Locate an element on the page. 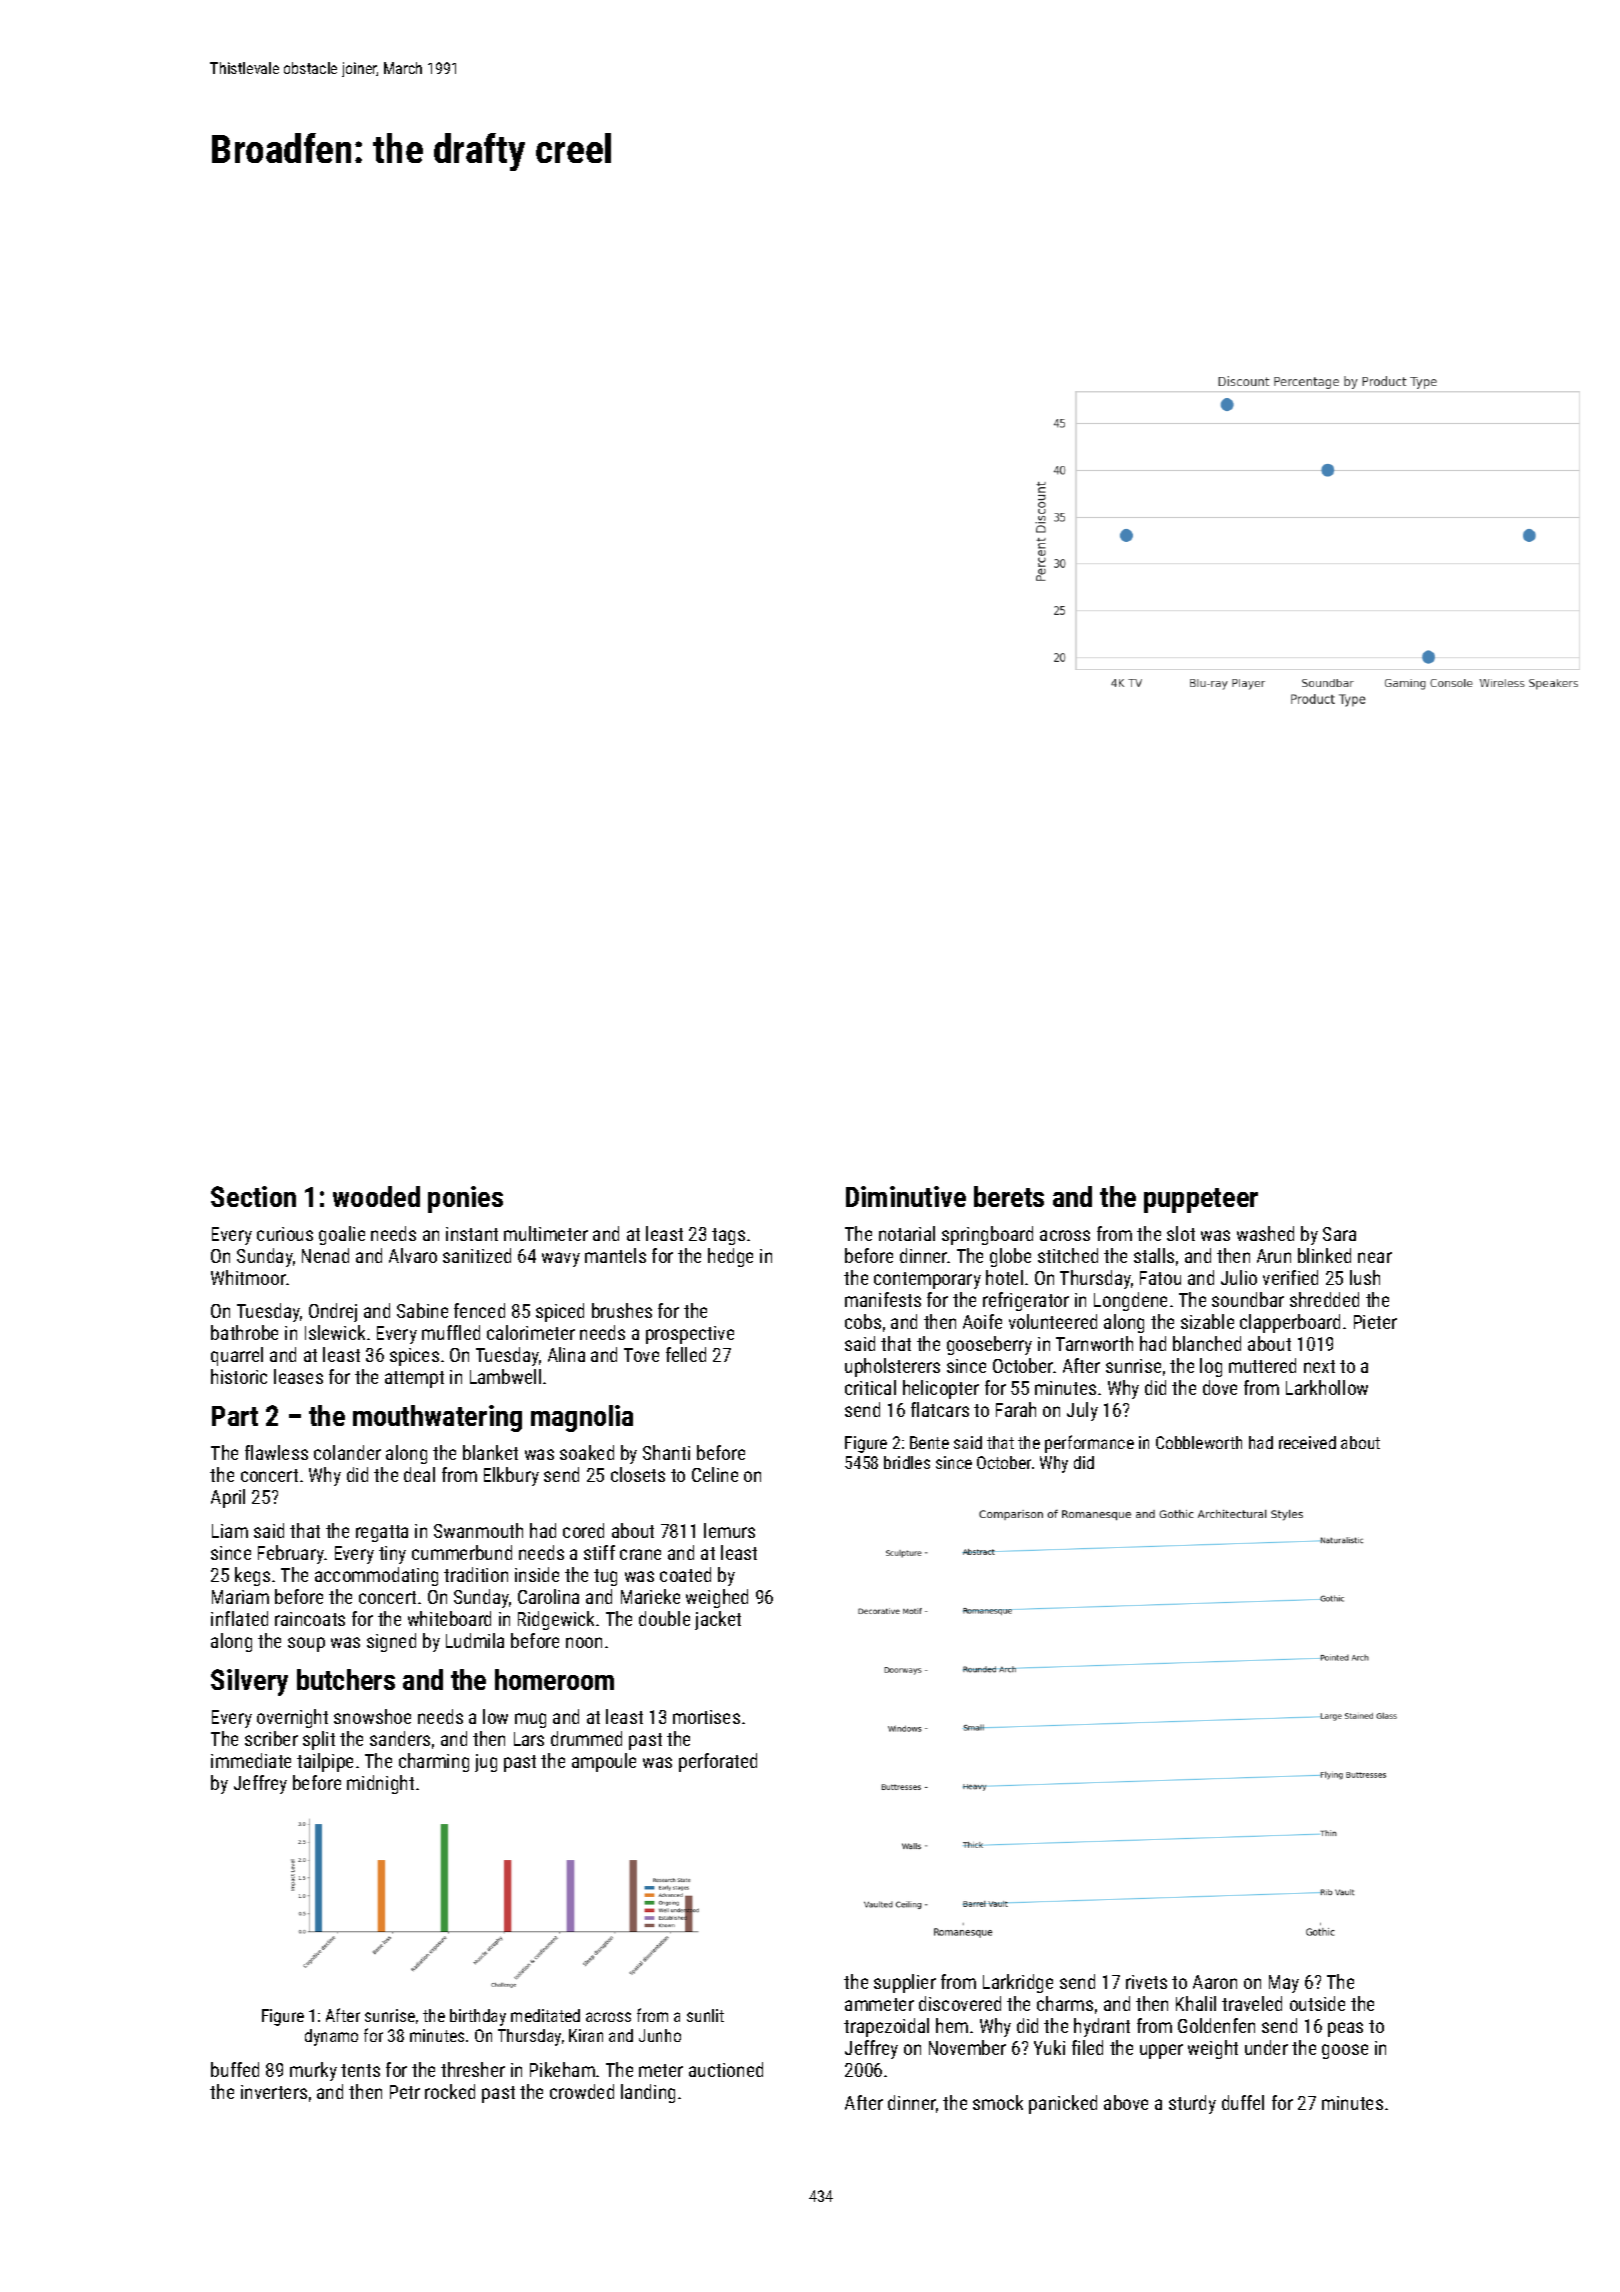 This image has width=1620, height=2292. received is located at coordinates (1307, 1442).
